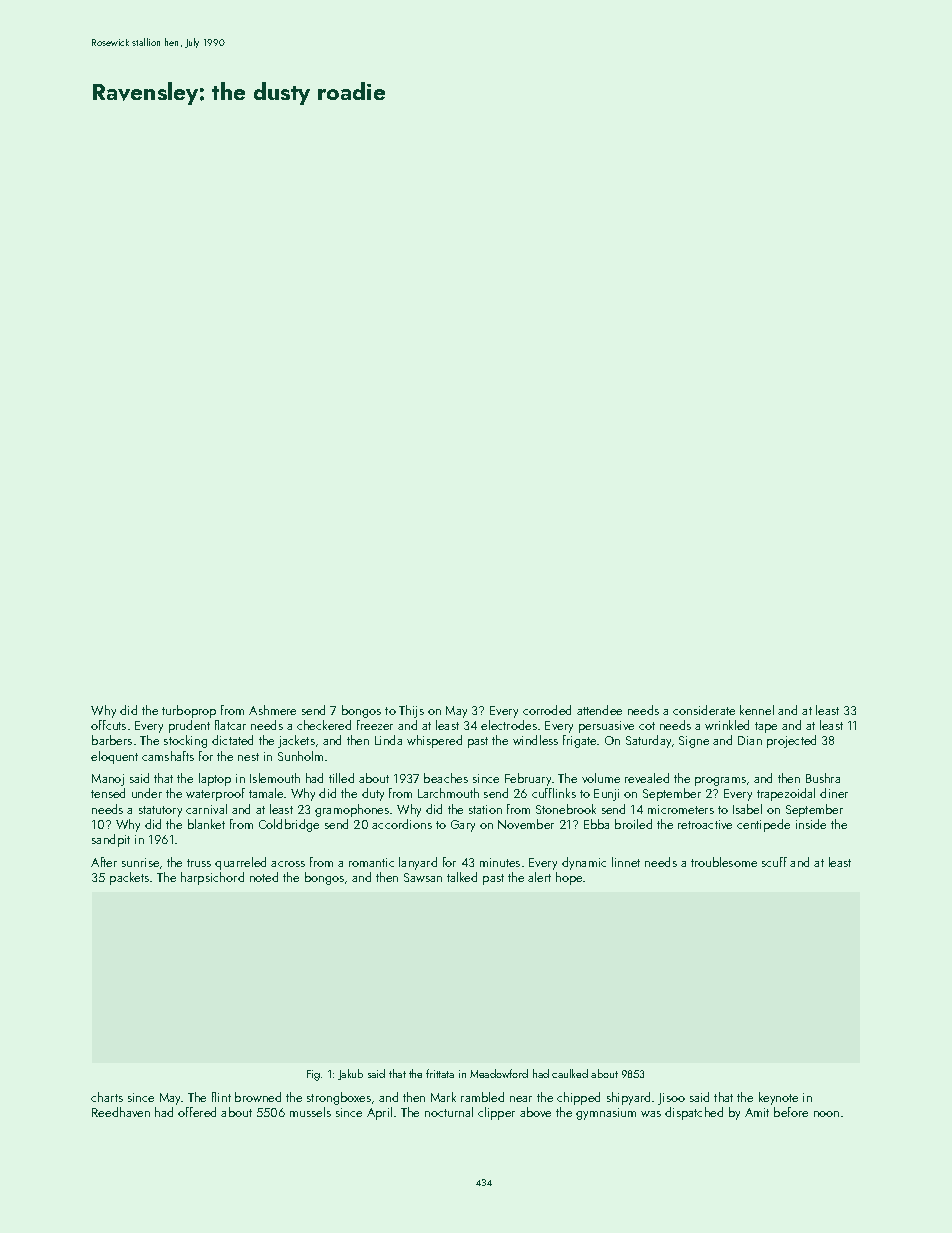 This screenshot has width=952, height=1233. Describe the element at coordinates (440, 1073) in the screenshot. I see `frittata` at that location.
